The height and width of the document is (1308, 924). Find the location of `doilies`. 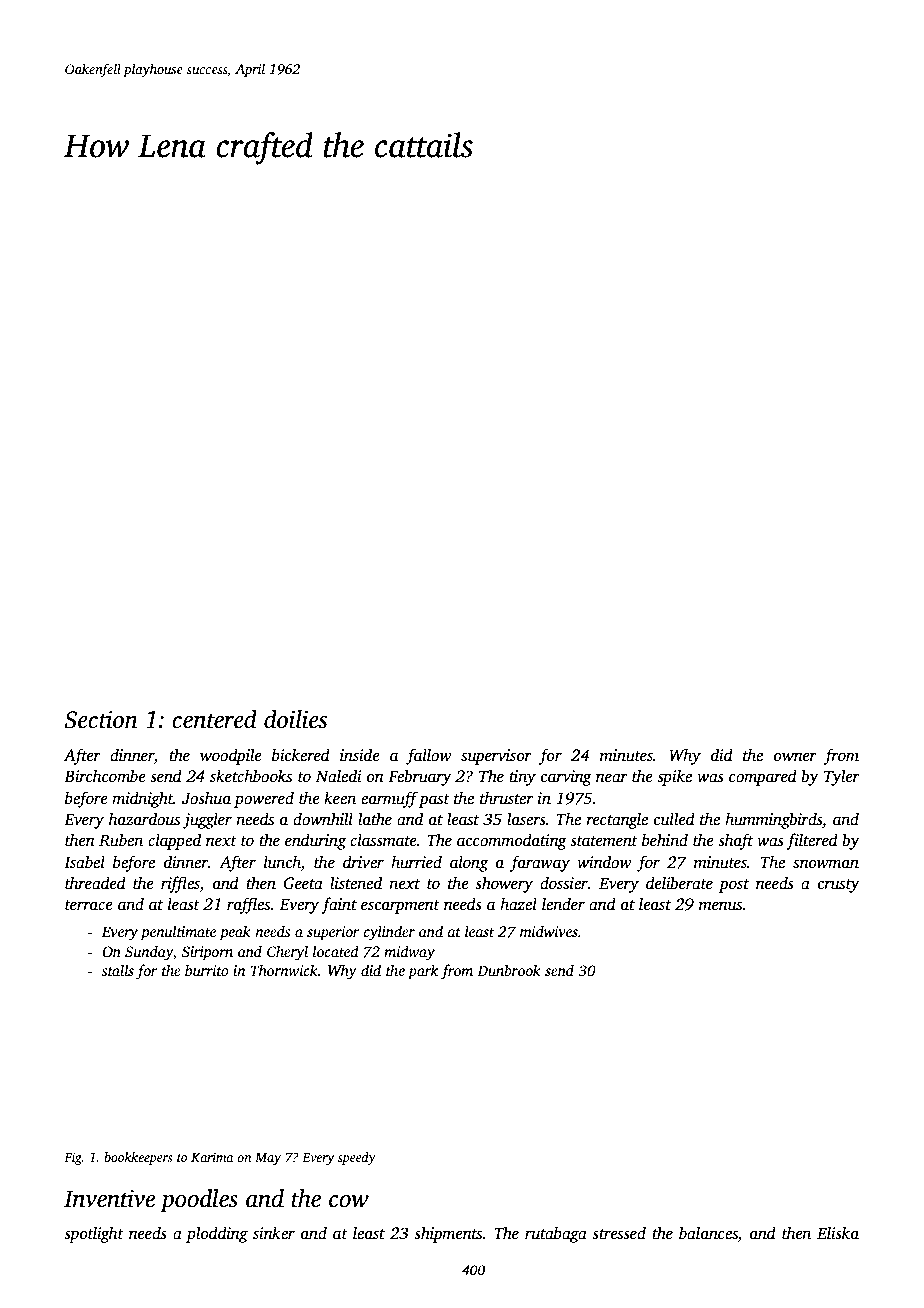

doilies is located at coordinates (295, 719).
